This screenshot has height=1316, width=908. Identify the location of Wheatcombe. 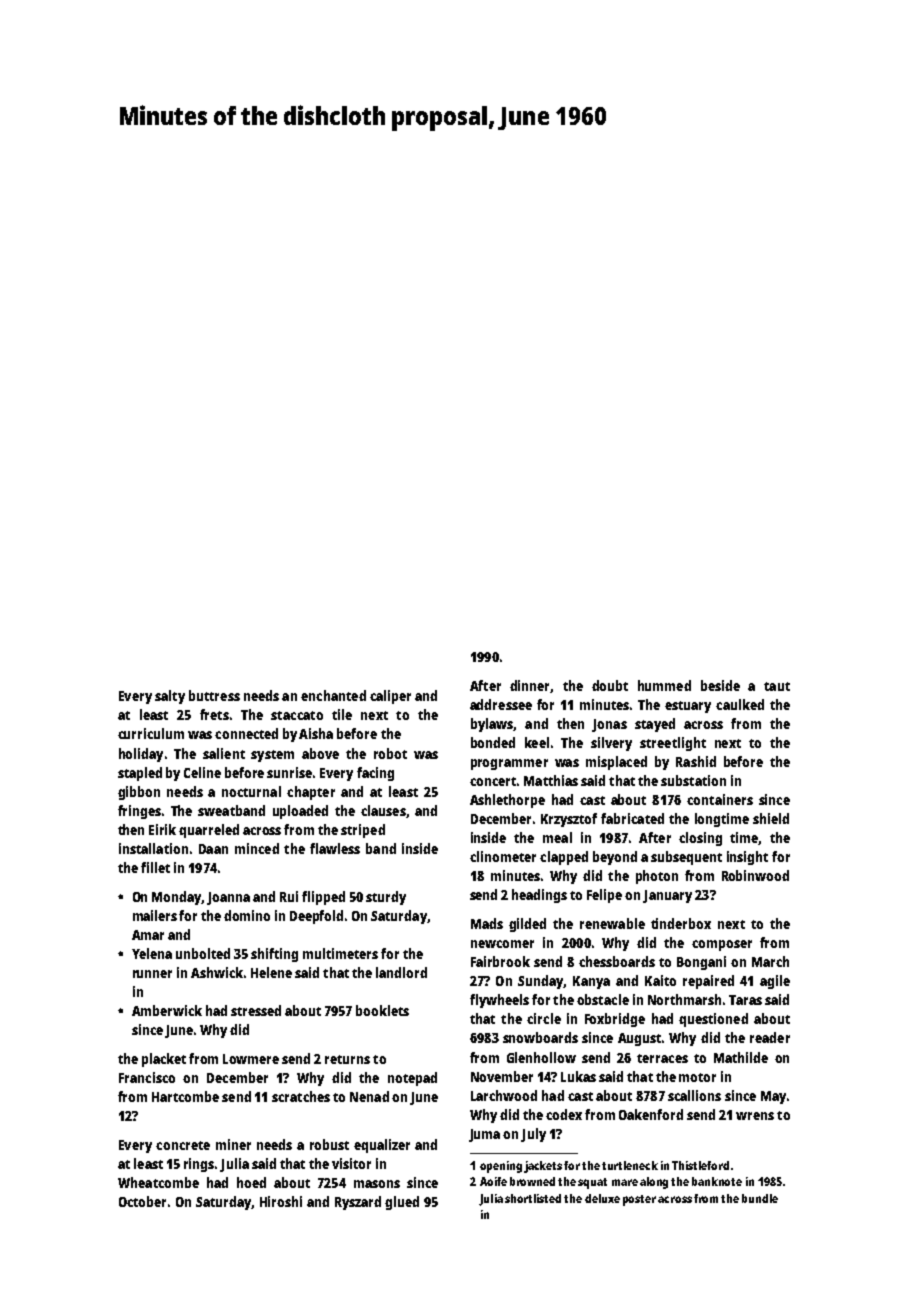
(158, 1182).
